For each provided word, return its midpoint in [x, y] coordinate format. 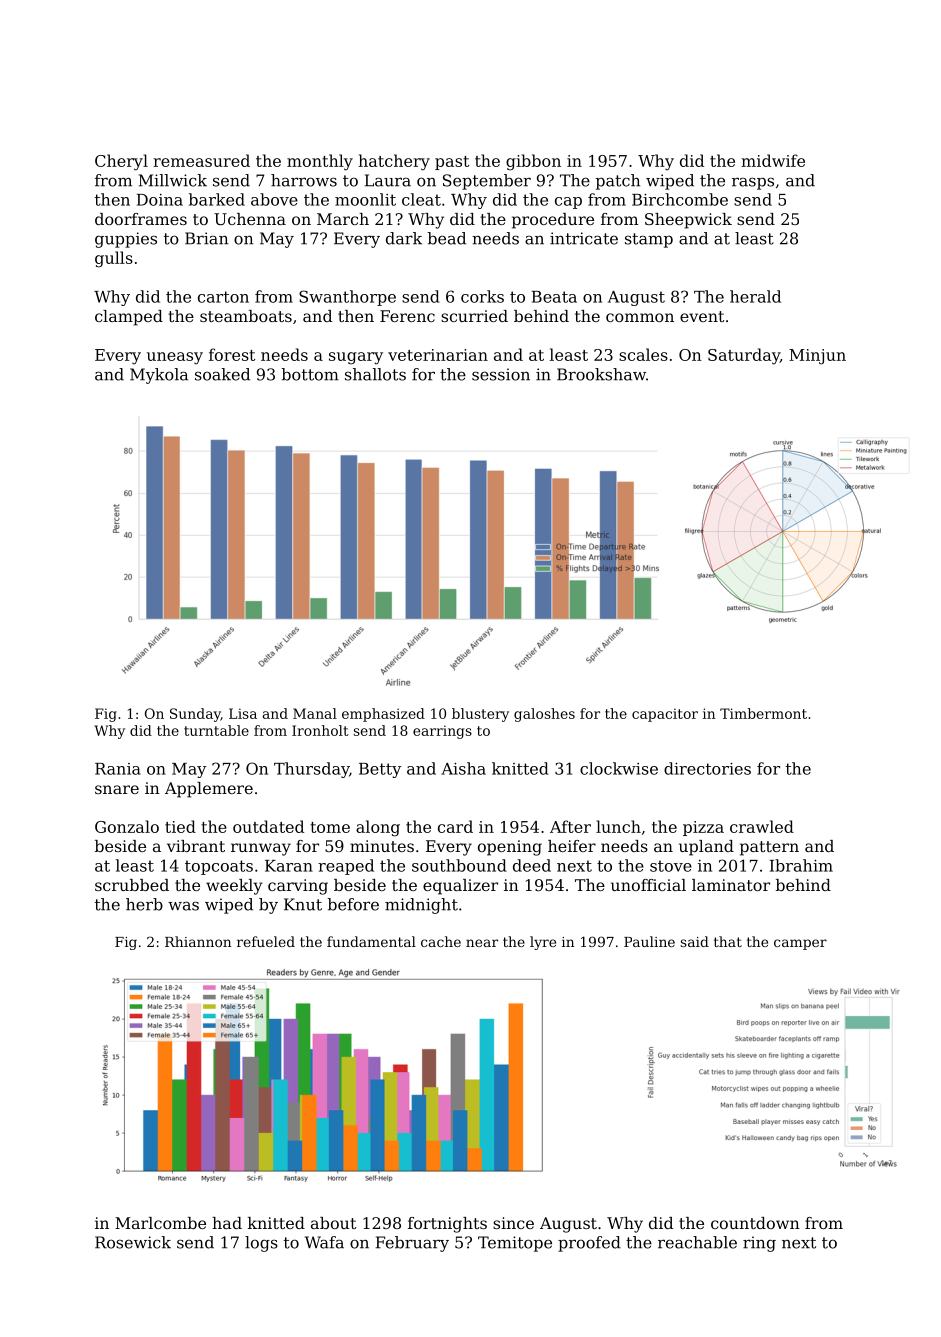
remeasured [201, 160]
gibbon [533, 162]
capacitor [665, 715]
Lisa [243, 713]
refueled [266, 941]
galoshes [544, 715]
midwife [773, 160]
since [513, 1223]
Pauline [649, 941]
